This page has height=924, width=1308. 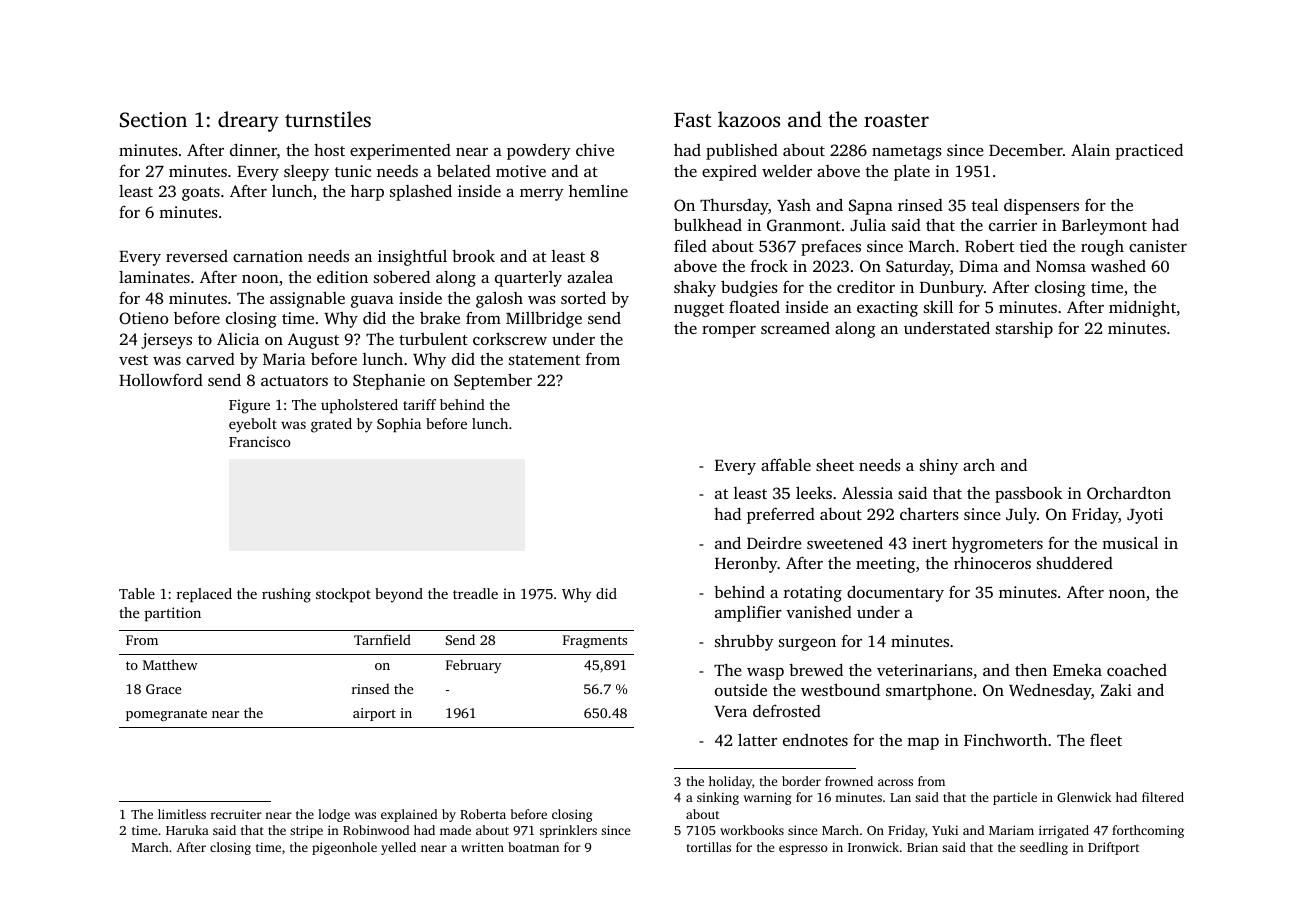 I want to click on limitless, so click(x=182, y=814).
